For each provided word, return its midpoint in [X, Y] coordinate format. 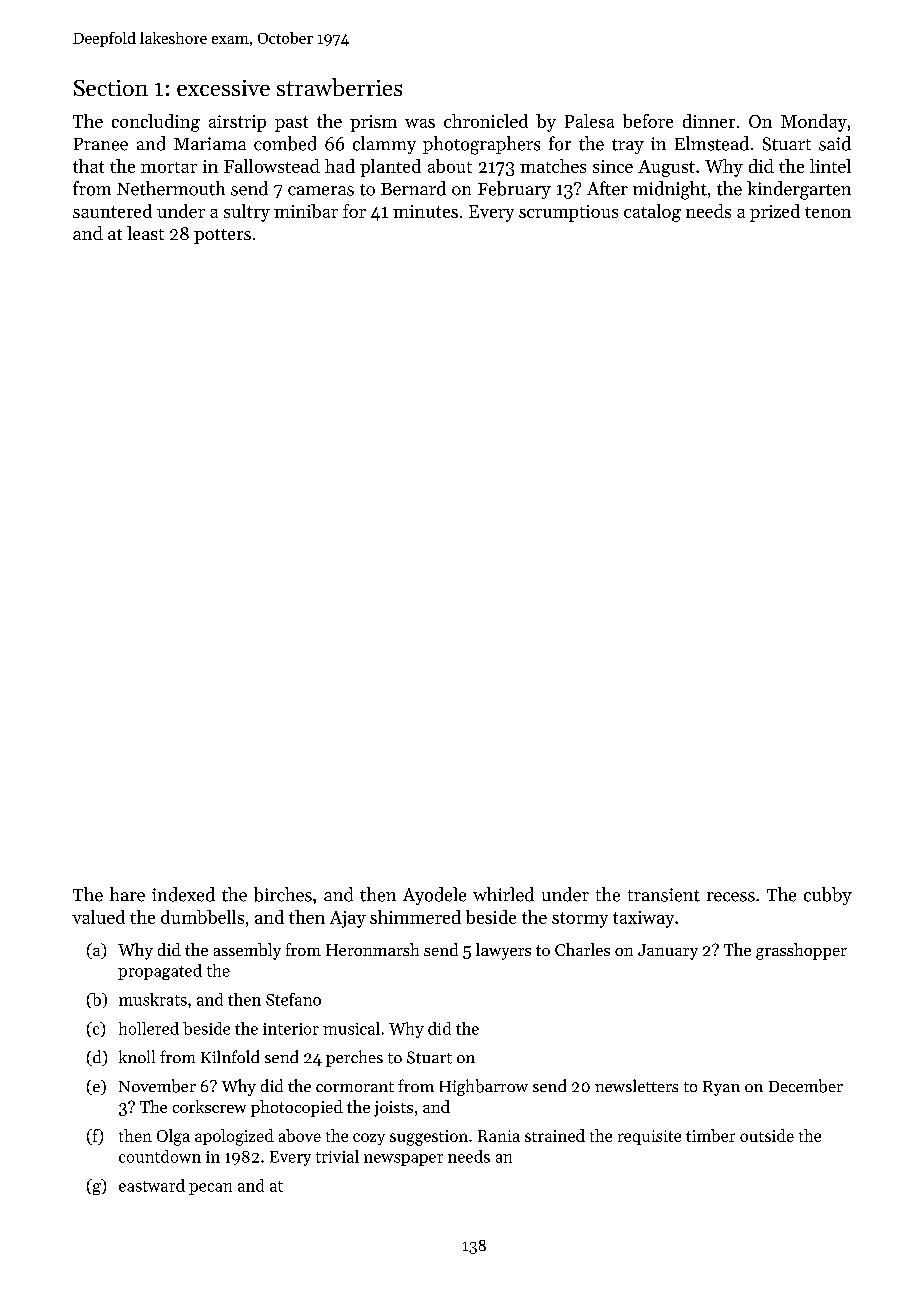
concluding [156, 123]
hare [127, 894]
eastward [152, 1185]
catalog [652, 213]
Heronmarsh [372, 949]
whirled [503, 894]
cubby [828, 896]
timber [710, 1135]
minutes [425, 211]
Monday [814, 123]
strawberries [339, 87]
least [145, 233]
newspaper [403, 1160]
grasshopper [801, 951]
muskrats [153, 999]
